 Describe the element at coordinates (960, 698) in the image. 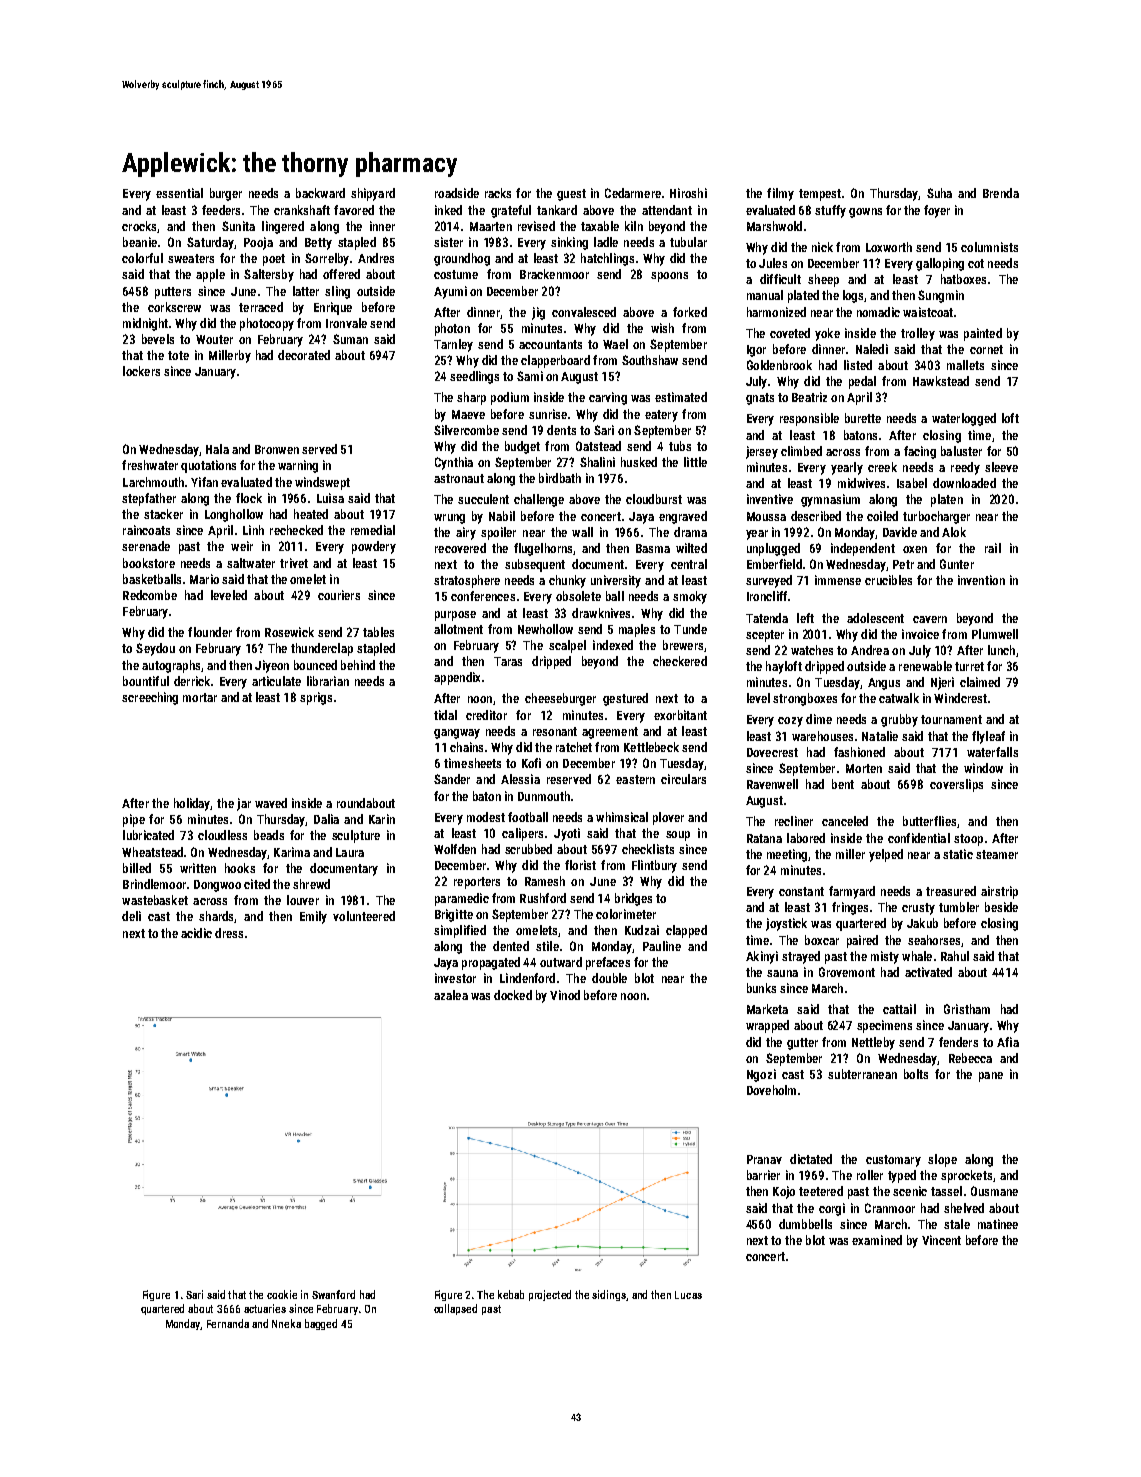

I see `Windcrest` at that location.
